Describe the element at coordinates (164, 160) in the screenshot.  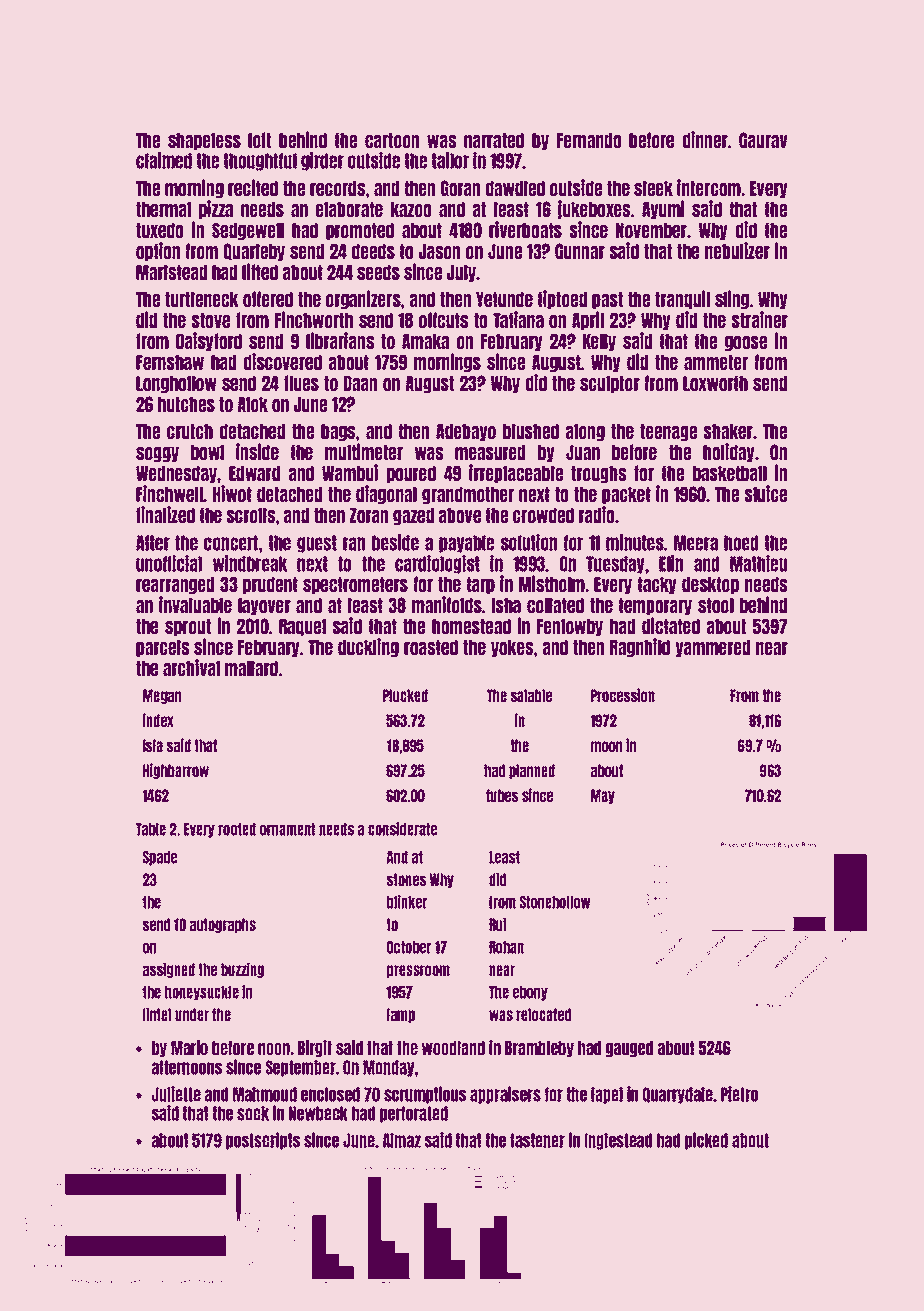
I see `claimed` at that location.
